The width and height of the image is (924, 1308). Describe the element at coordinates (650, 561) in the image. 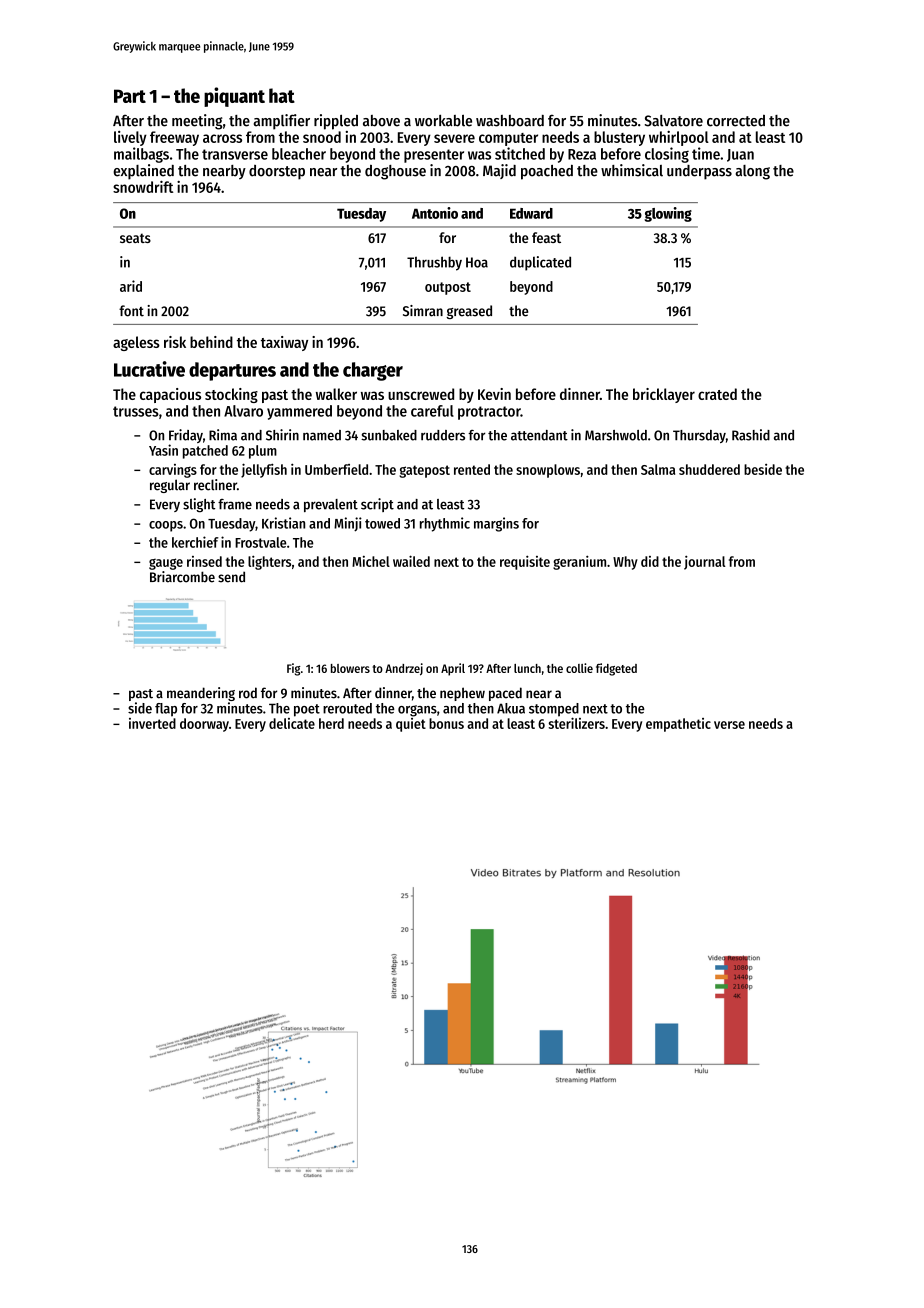

I see `did` at that location.
